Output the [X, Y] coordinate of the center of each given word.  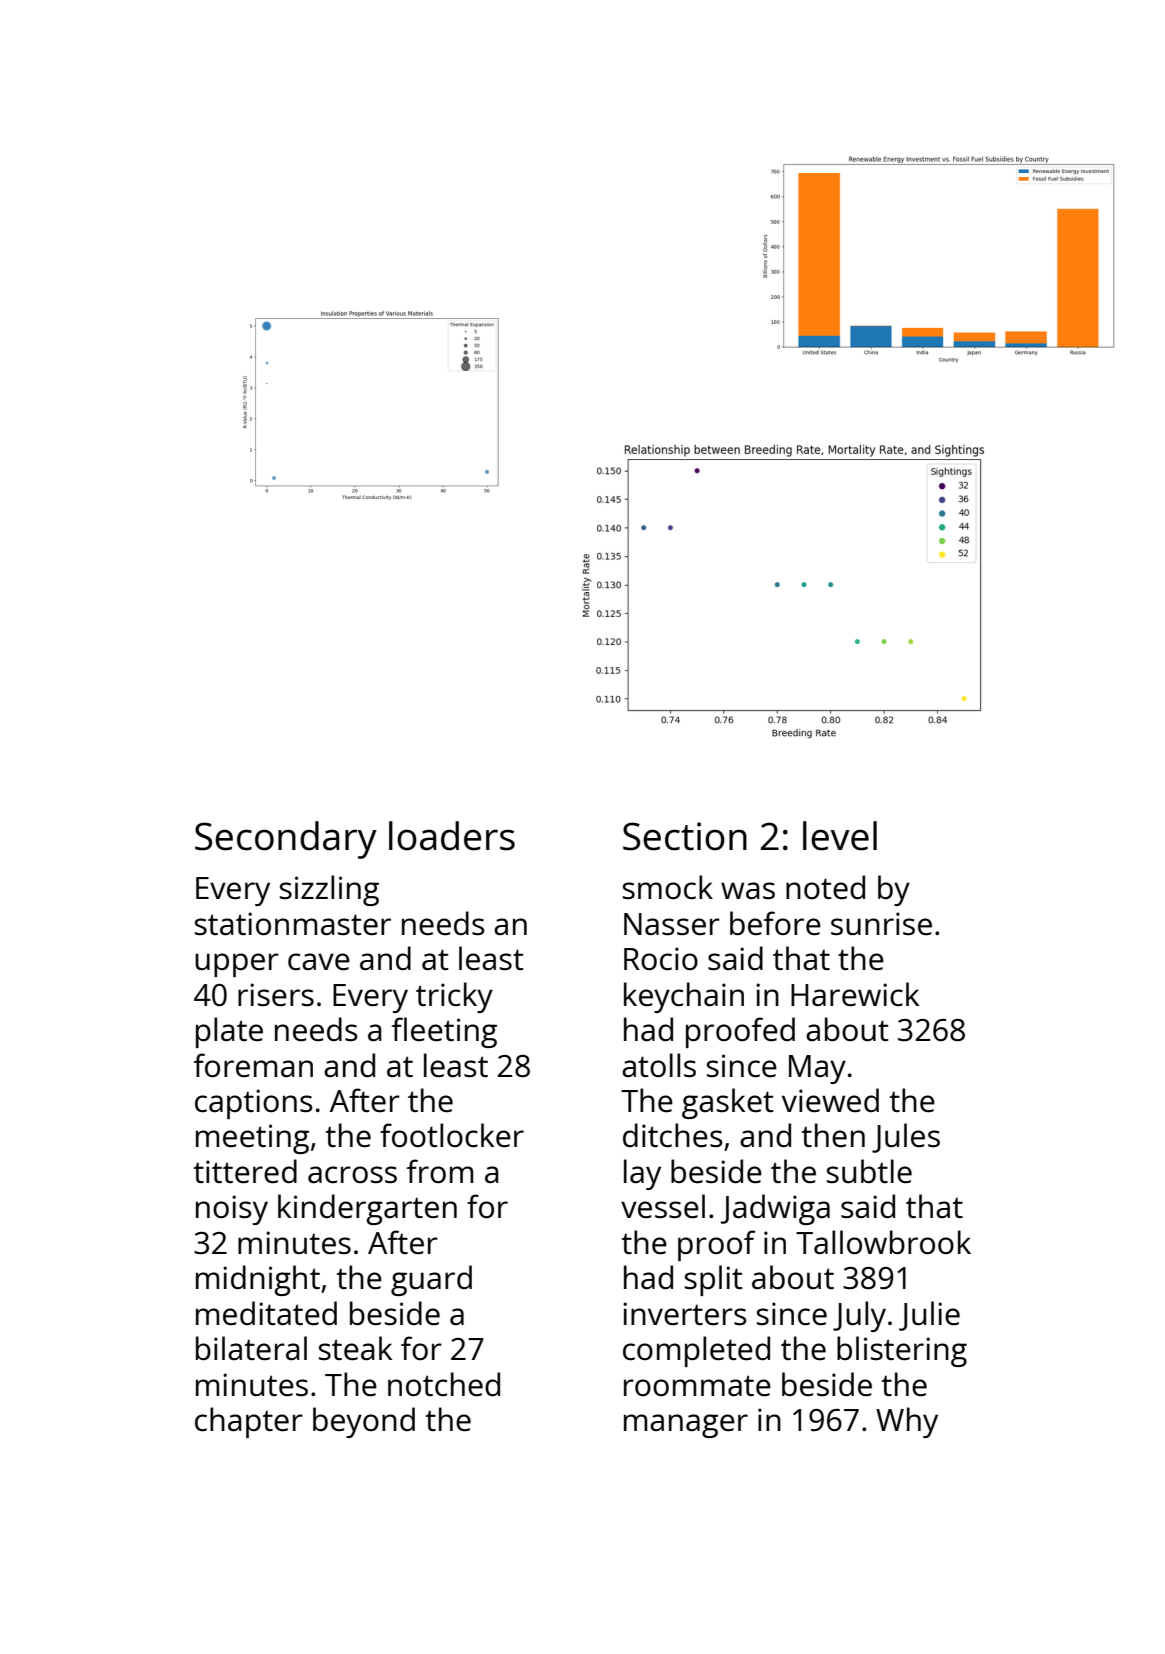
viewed [830, 1100]
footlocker [452, 1135]
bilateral [251, 1348]
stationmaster [293, 924]
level [840, 836]
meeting [252, 1139]
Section [685, 836]
